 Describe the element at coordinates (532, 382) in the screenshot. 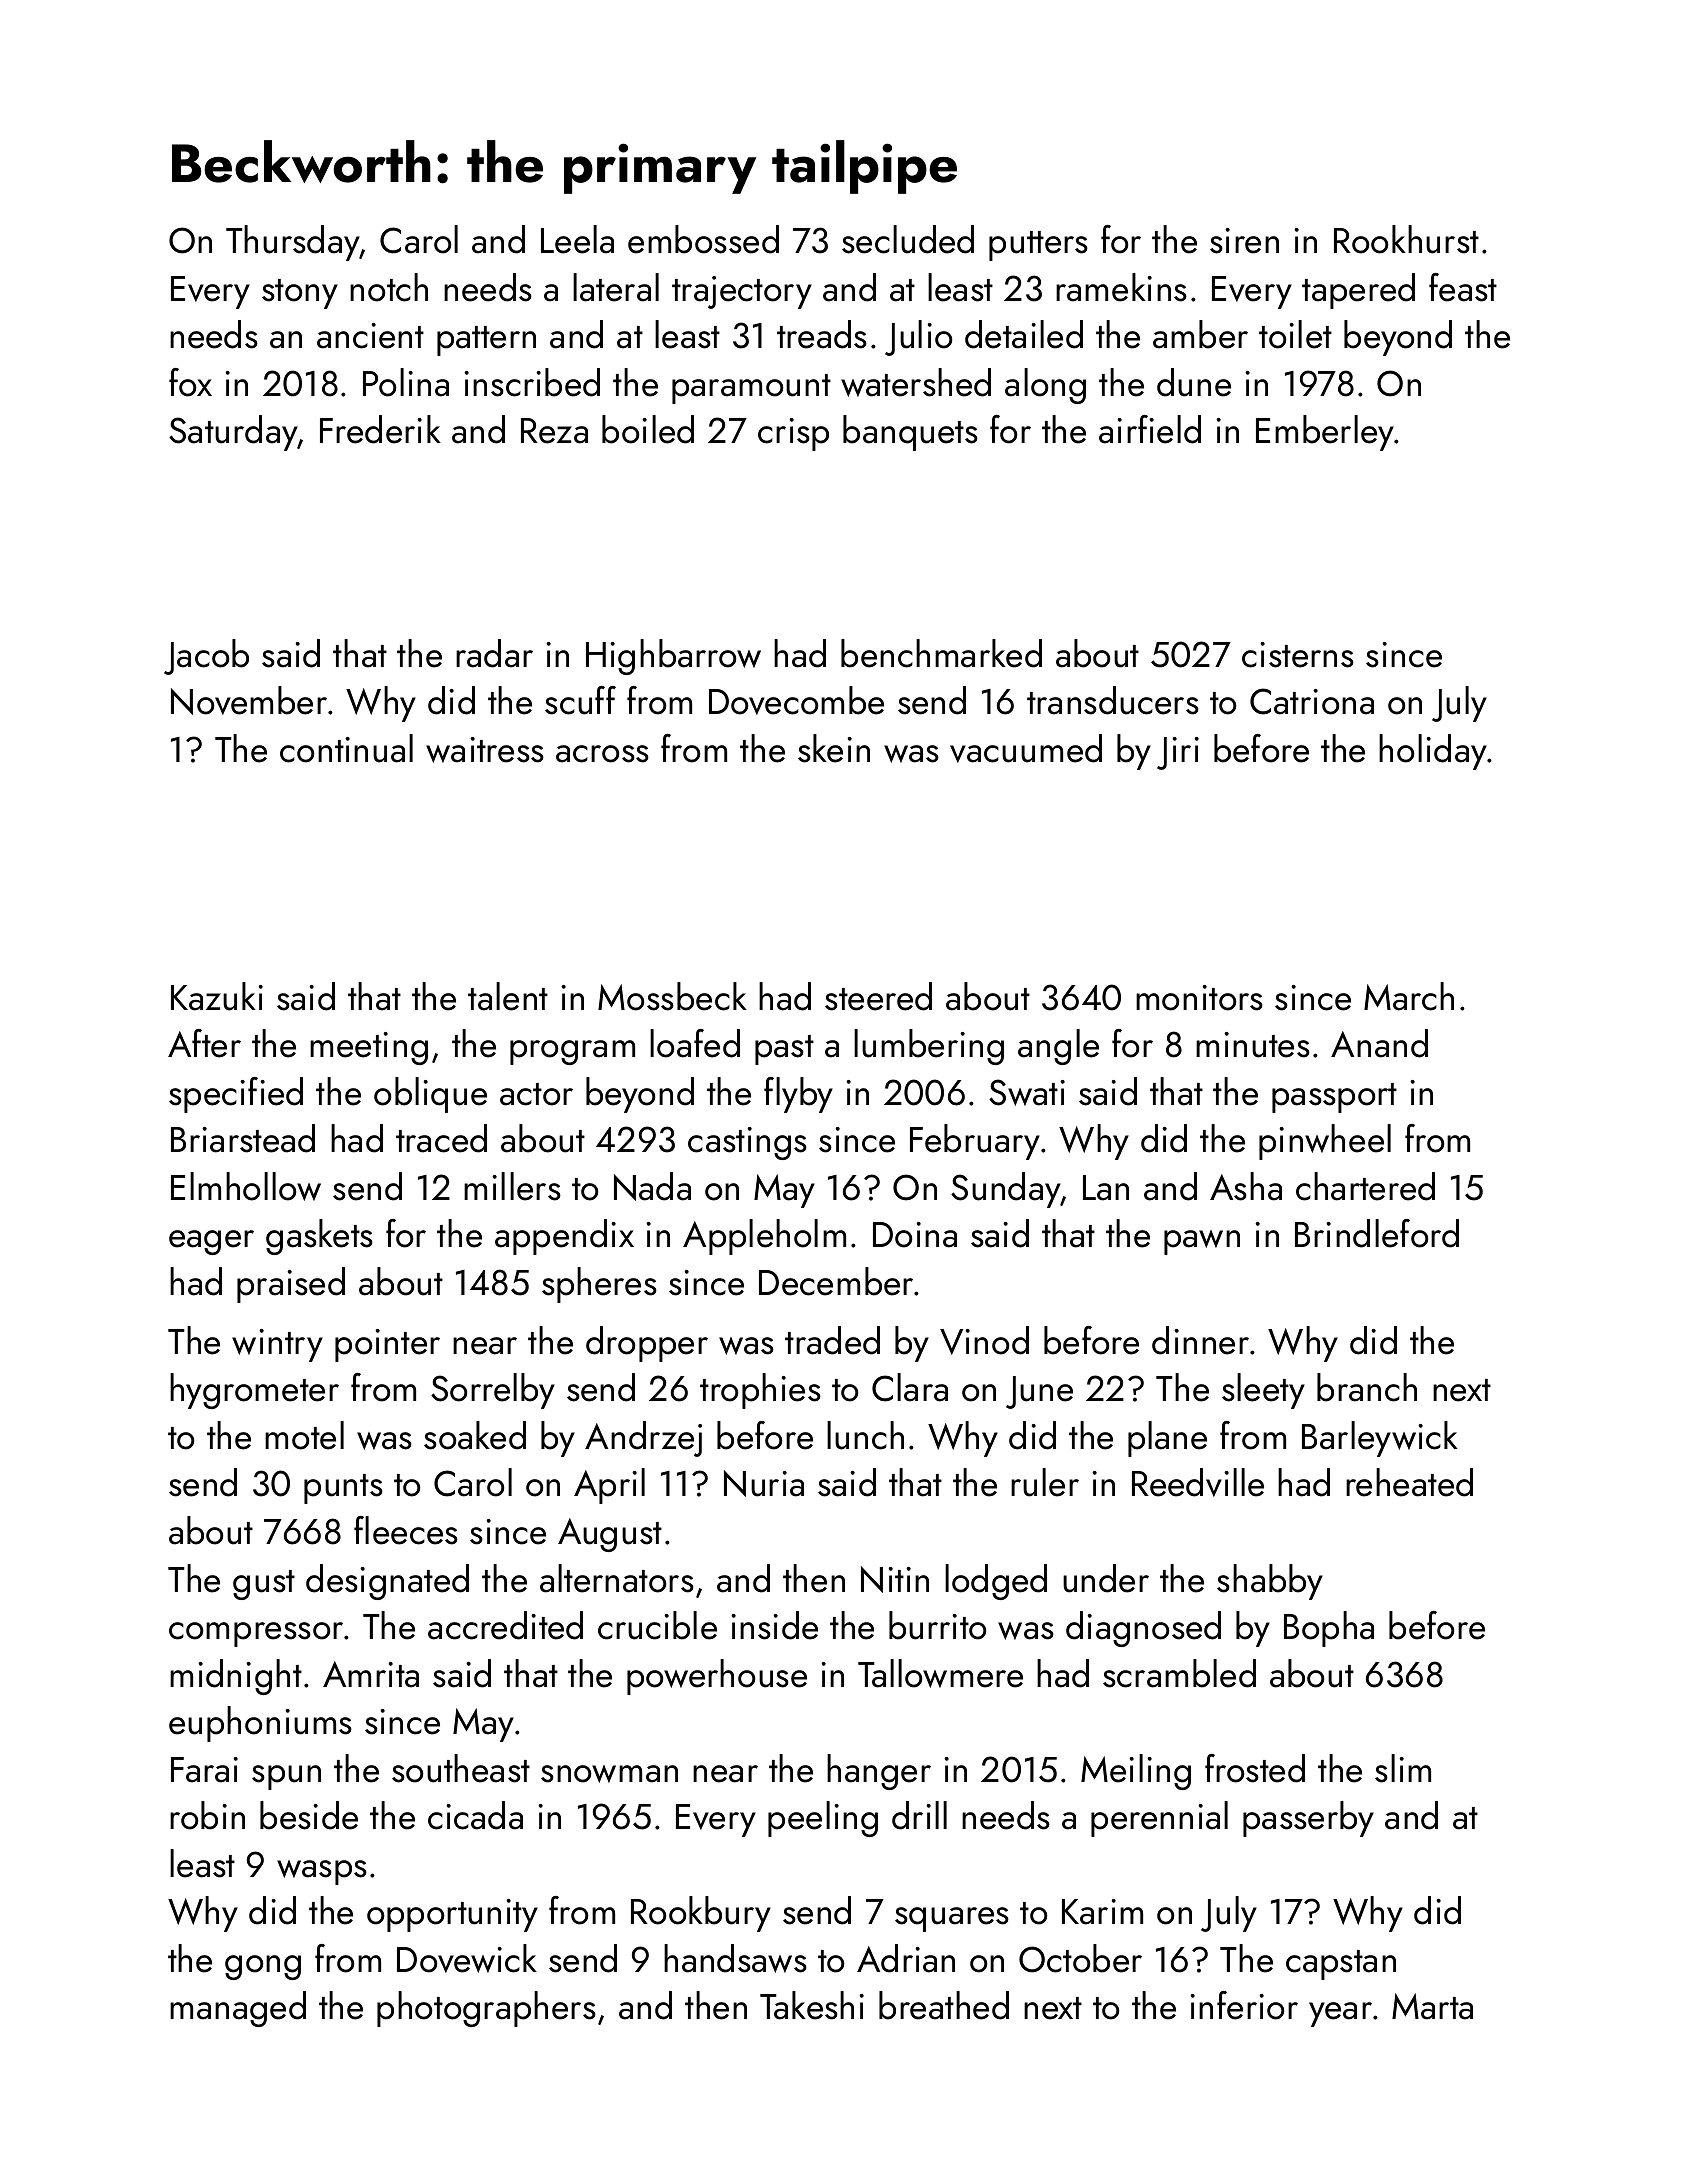

I see `inscribed` at that location.
